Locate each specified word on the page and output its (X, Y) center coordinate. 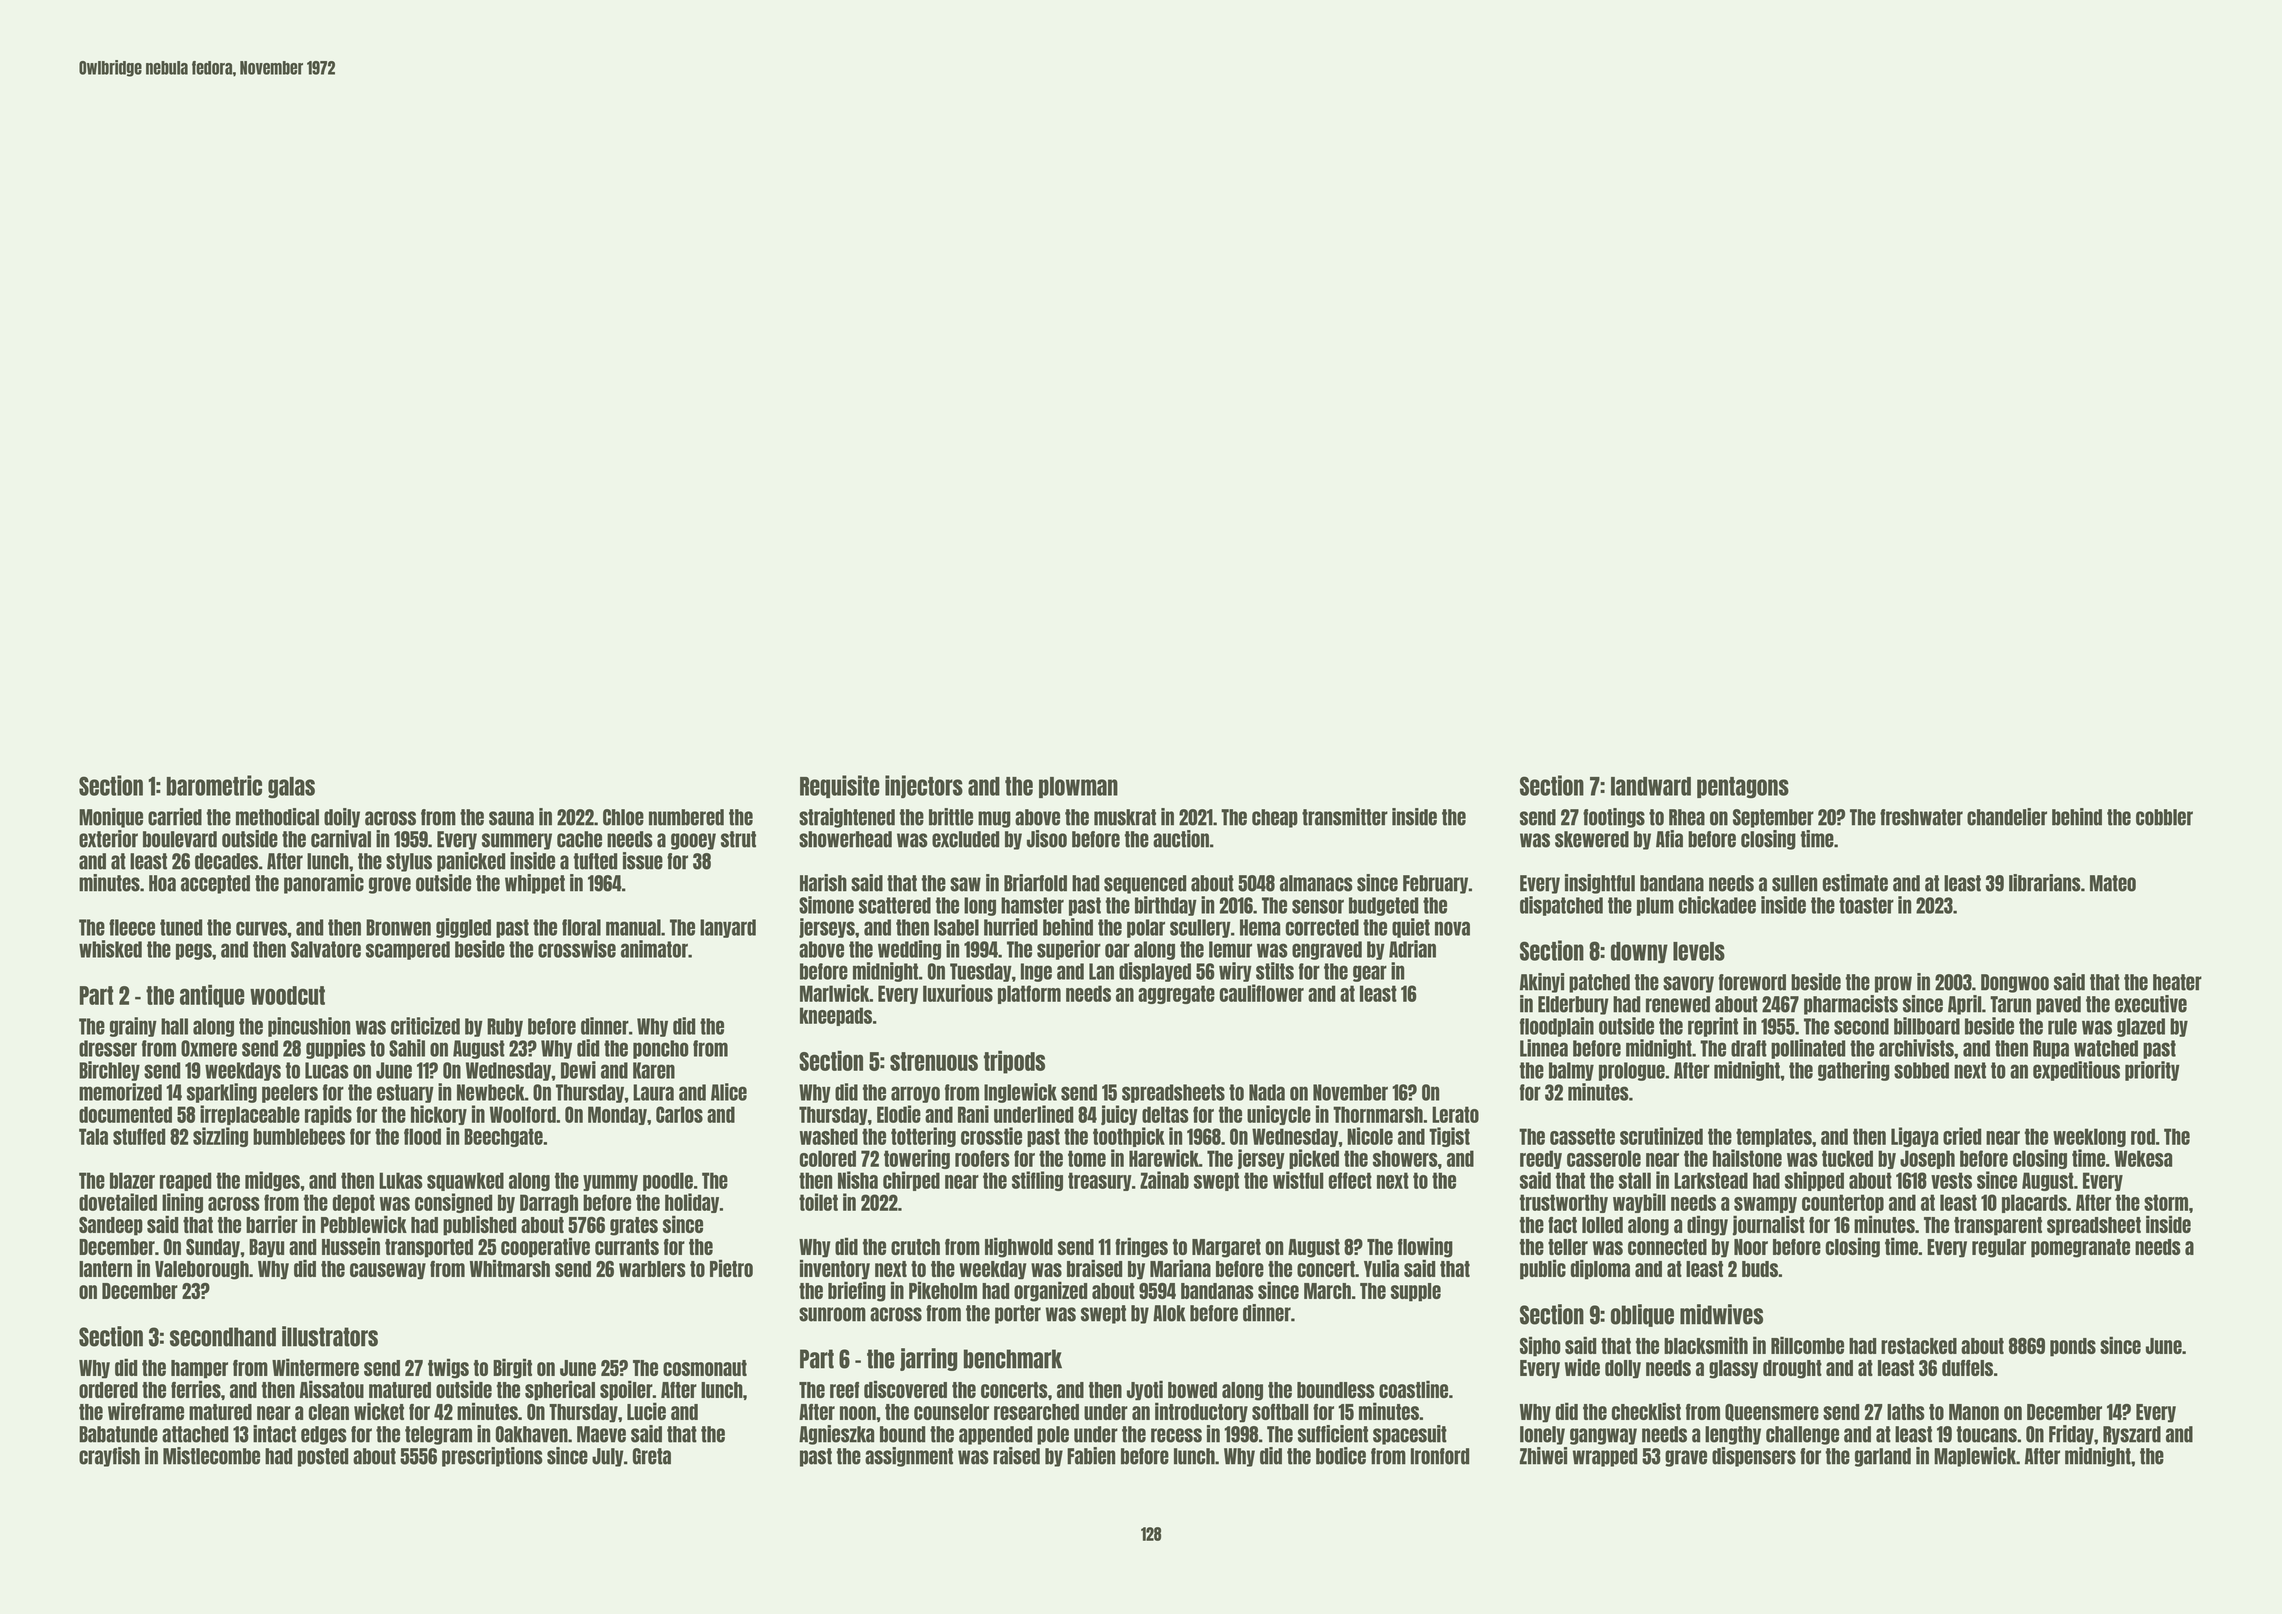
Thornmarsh (1378, 1114)
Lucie (646, 1411)
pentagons (1743, 788)
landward (1651, 786)
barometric (214, 785)
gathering (1854, 1071)
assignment (909, 1457)
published (479, 1225)
